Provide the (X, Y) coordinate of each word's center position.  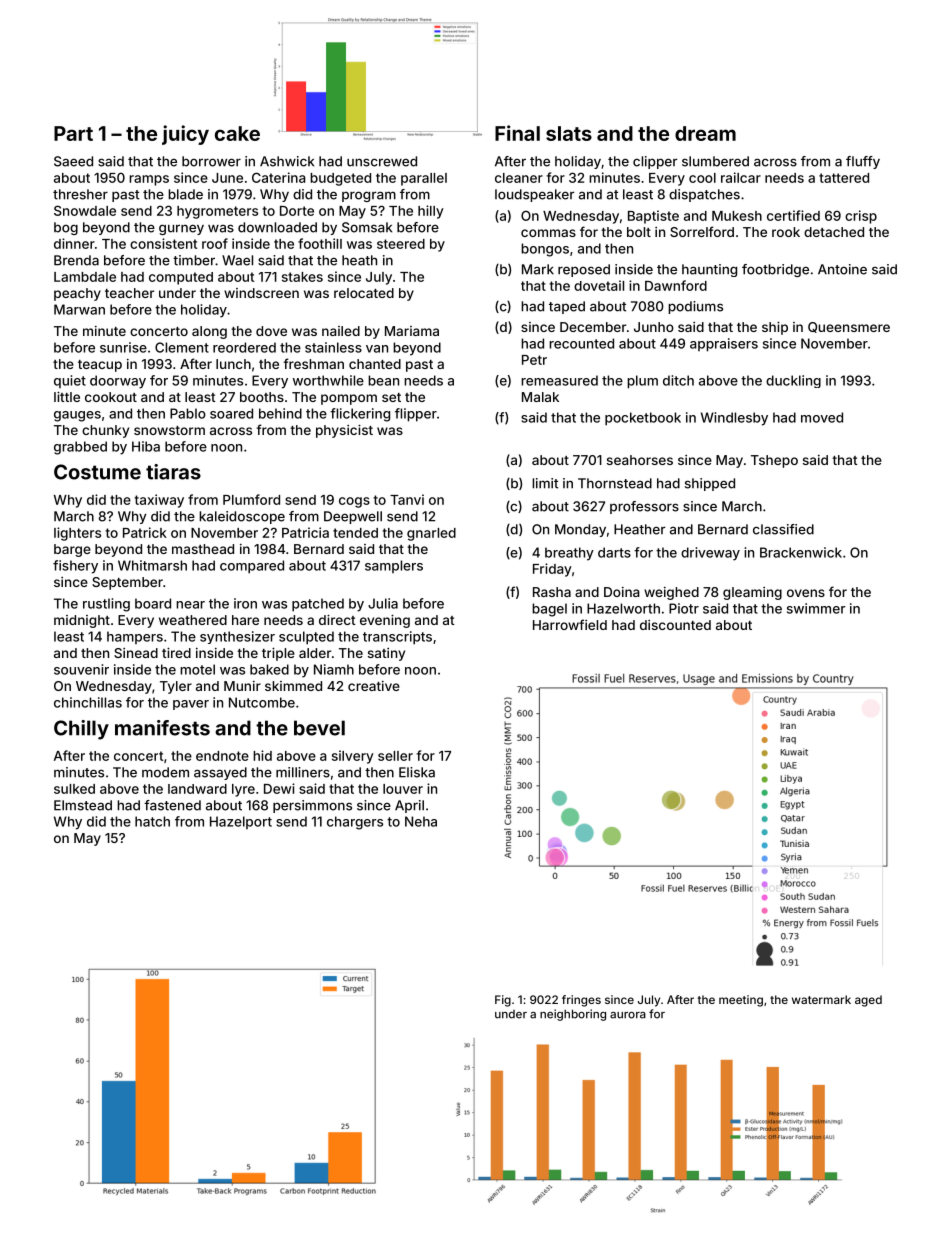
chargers (355, 823)
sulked (74, 789)
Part (73, 133)
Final (517, 133)
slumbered (715, 161)
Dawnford (676, 285)
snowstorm (169, 430)
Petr (534, 360)
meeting (741, 1001)
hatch (152, 821)
